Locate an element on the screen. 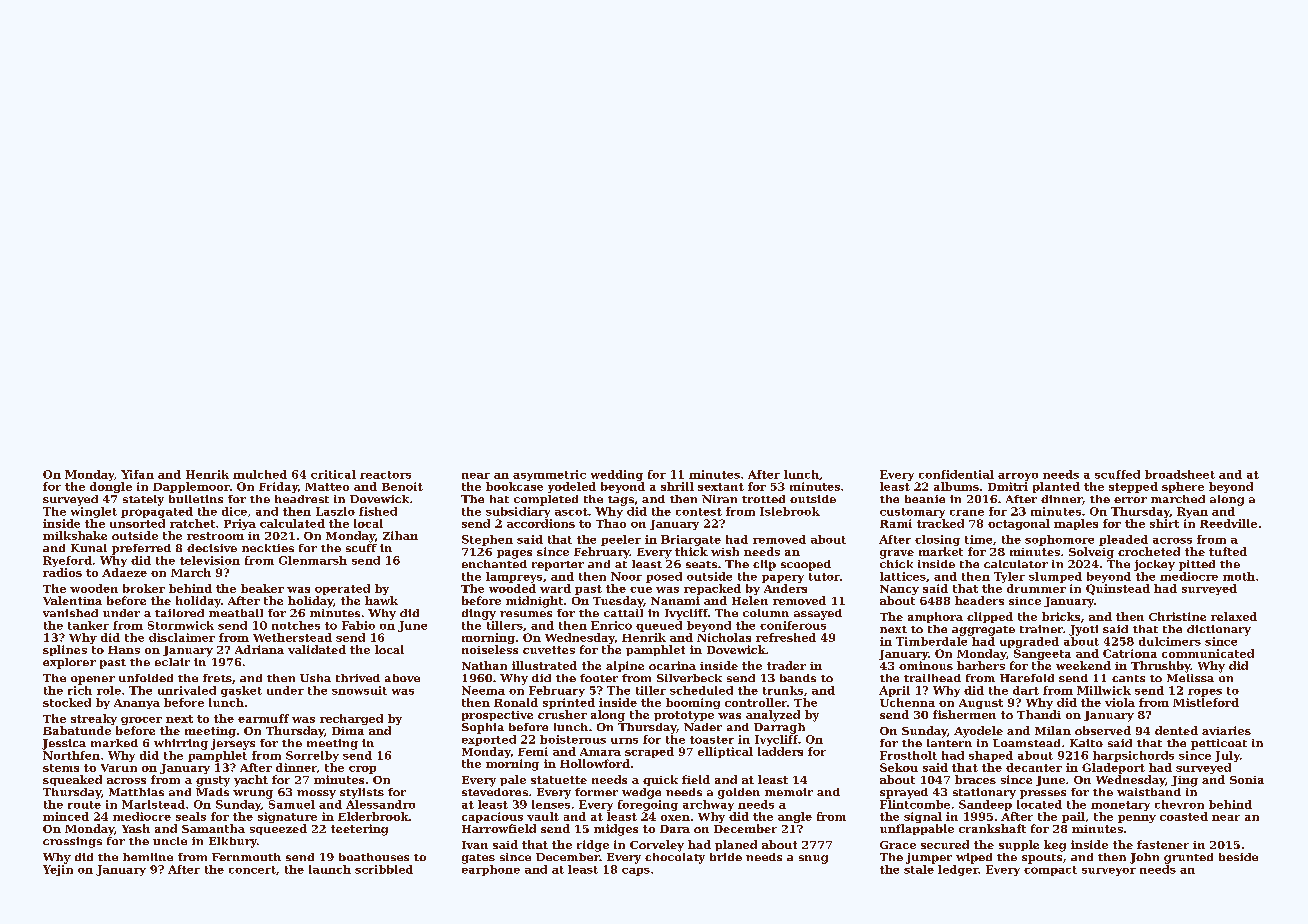  restroom is located at coordinates (215, 536).
